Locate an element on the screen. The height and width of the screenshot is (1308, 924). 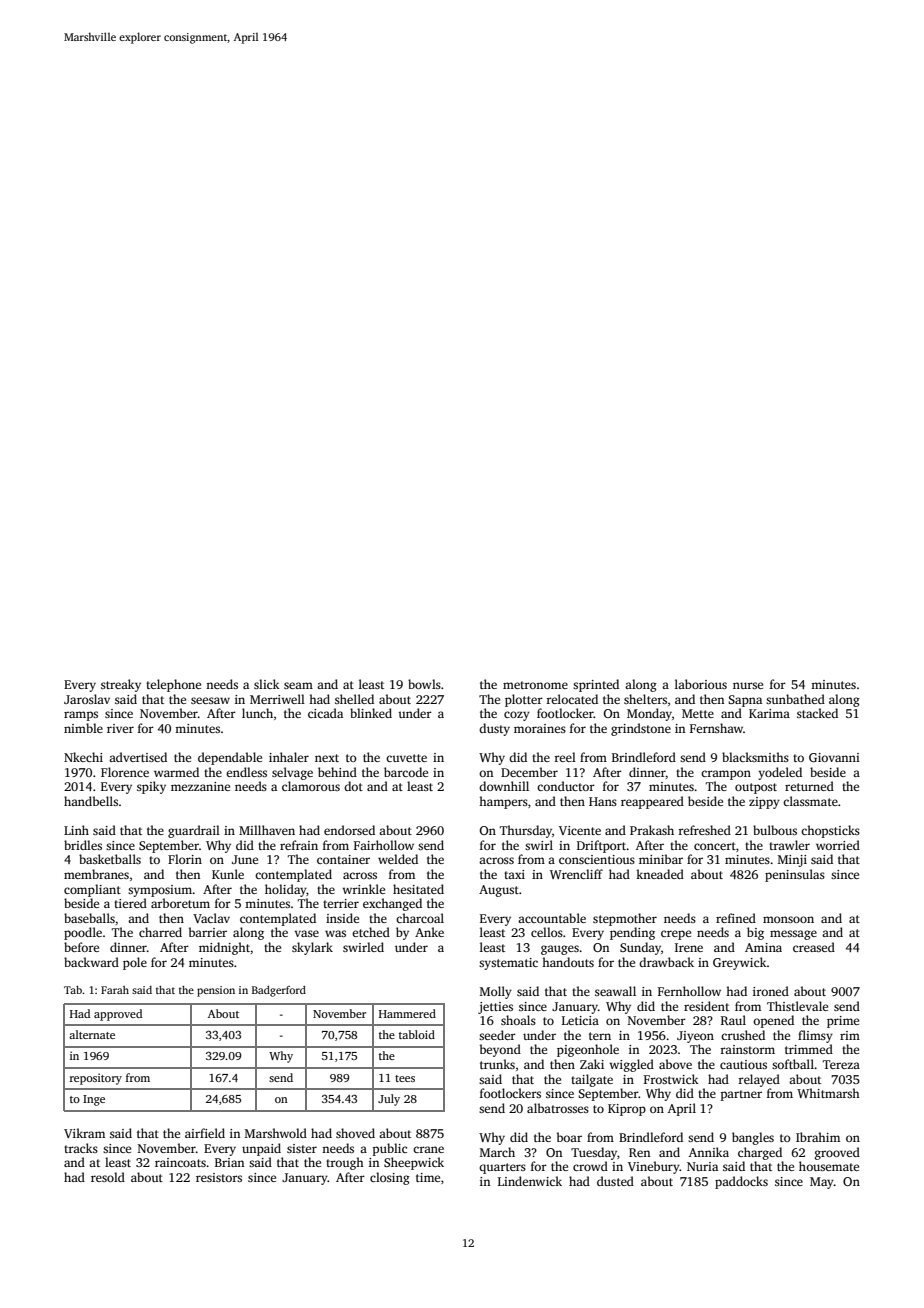
bowls is located at coordinates (424, 684).
